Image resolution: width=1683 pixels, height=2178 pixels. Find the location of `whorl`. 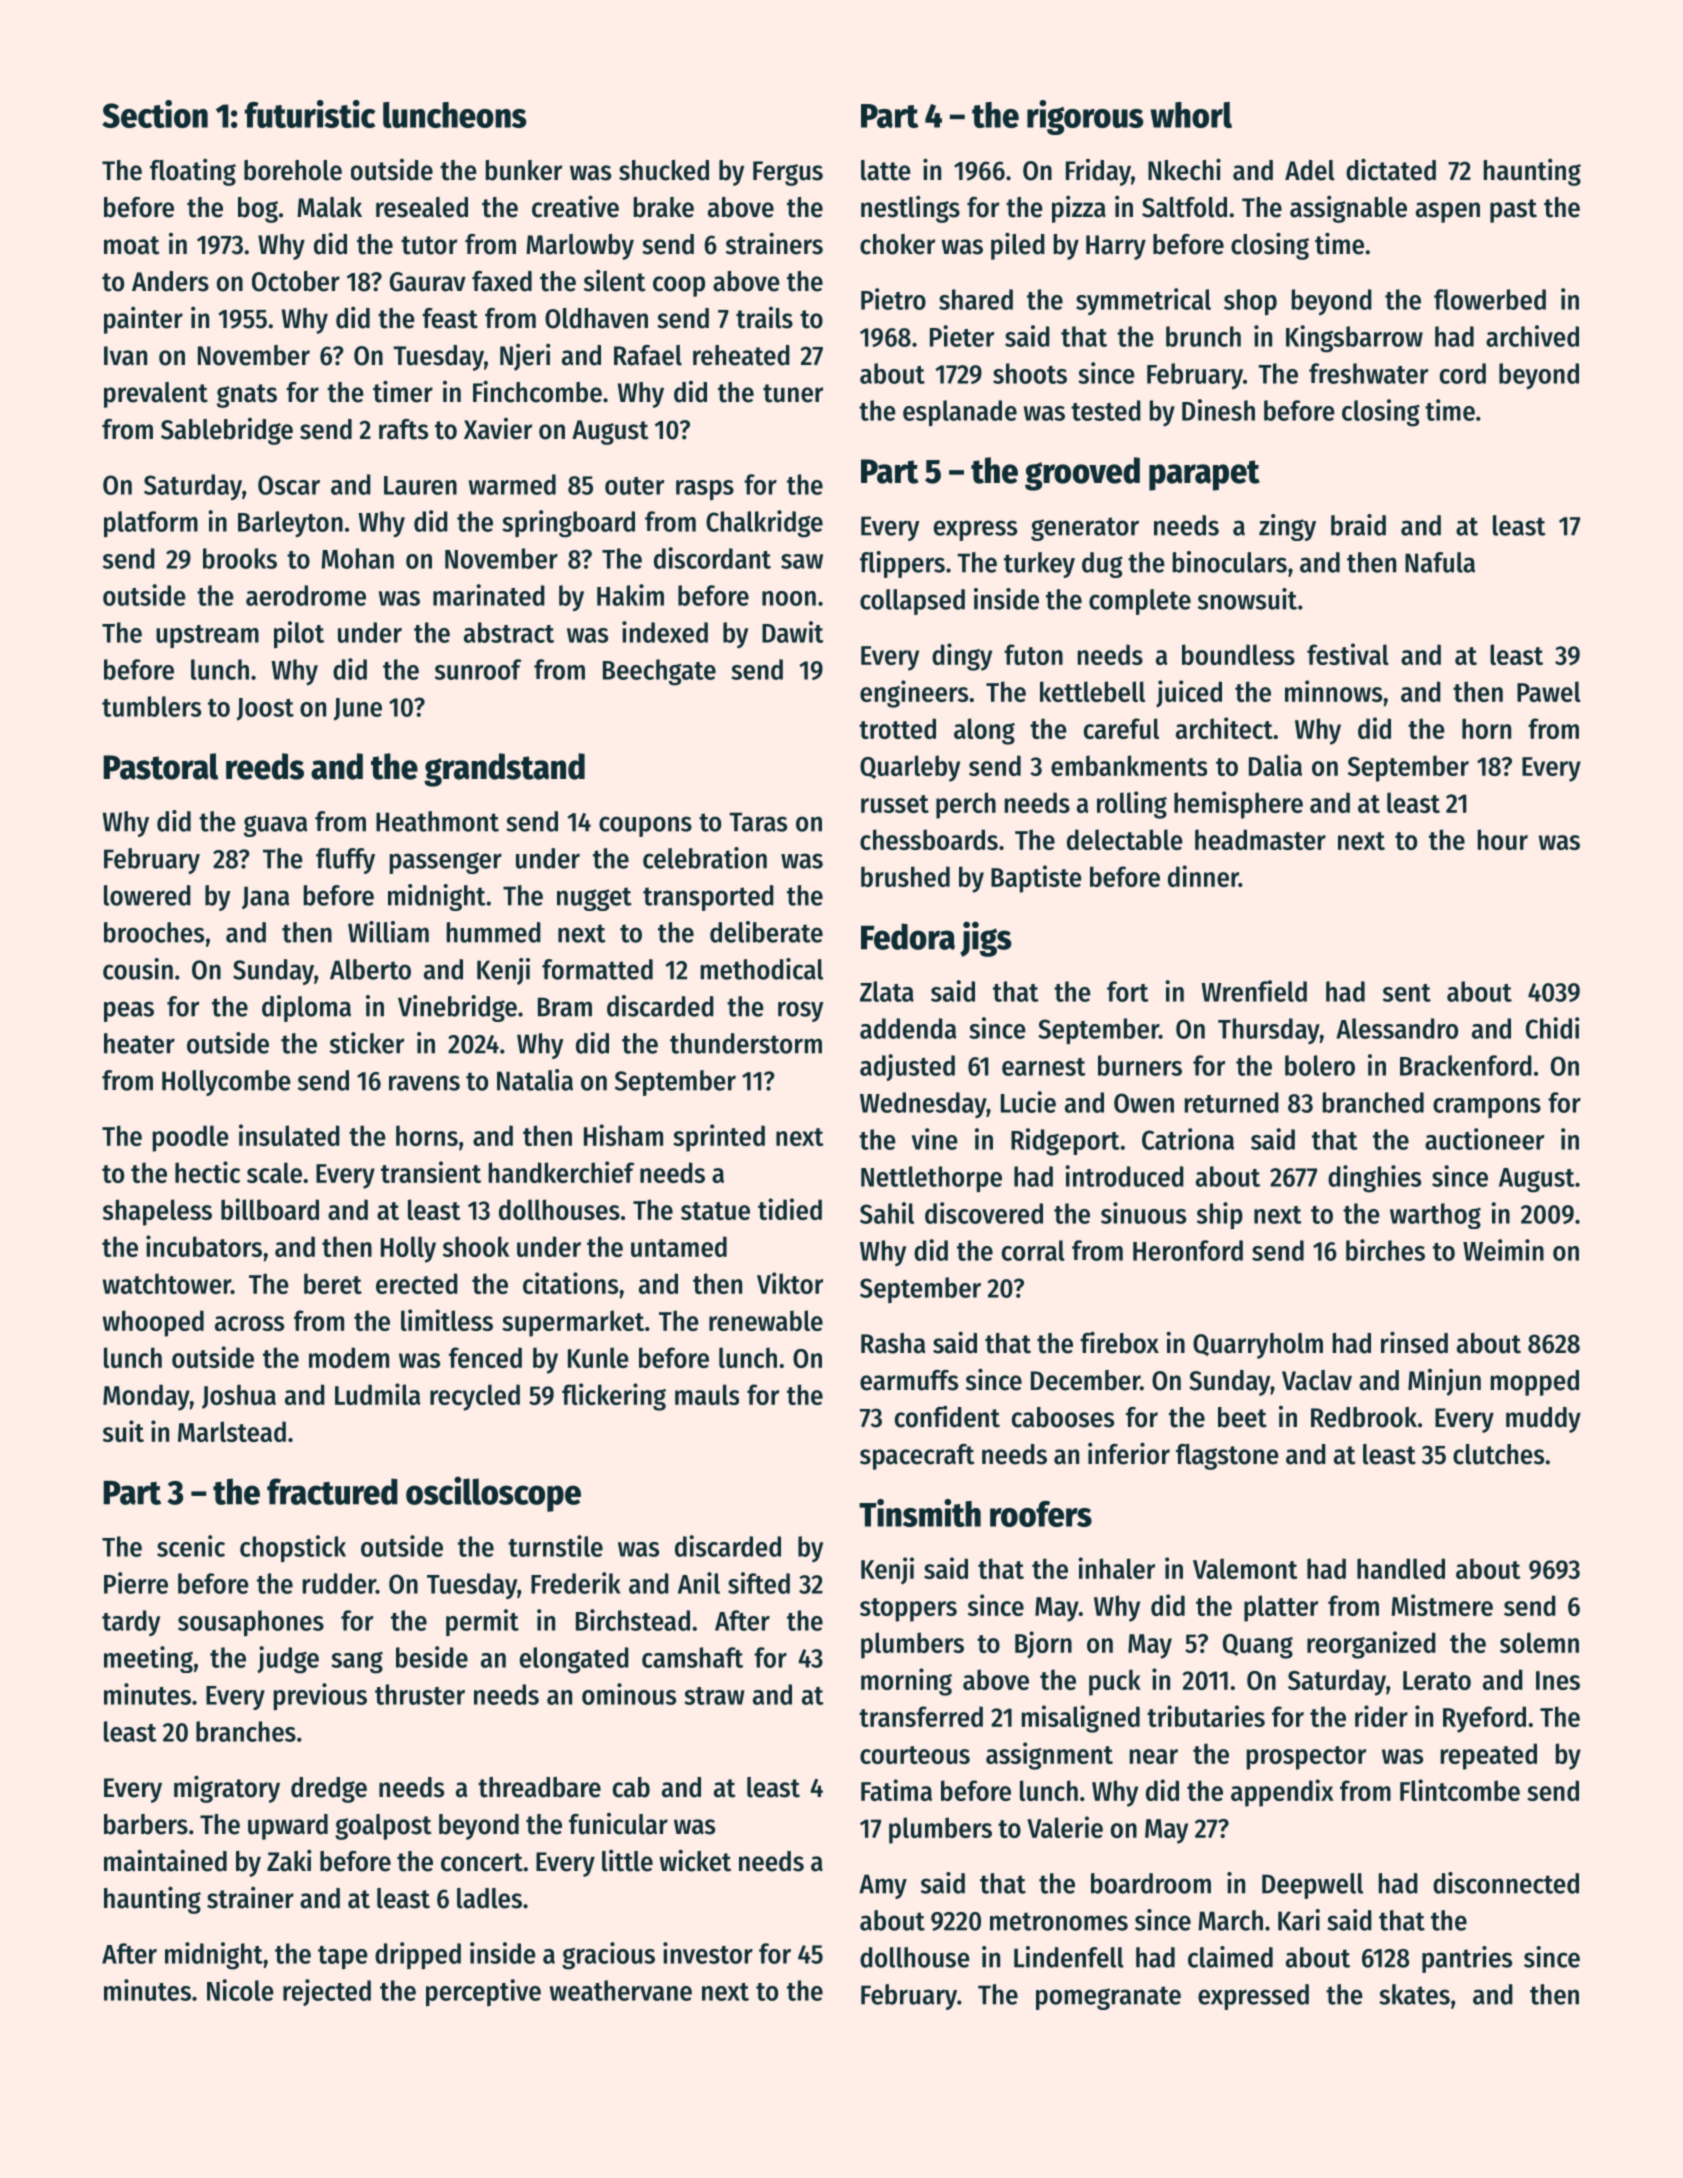

whorl is located at coordinates (1191, 115).
